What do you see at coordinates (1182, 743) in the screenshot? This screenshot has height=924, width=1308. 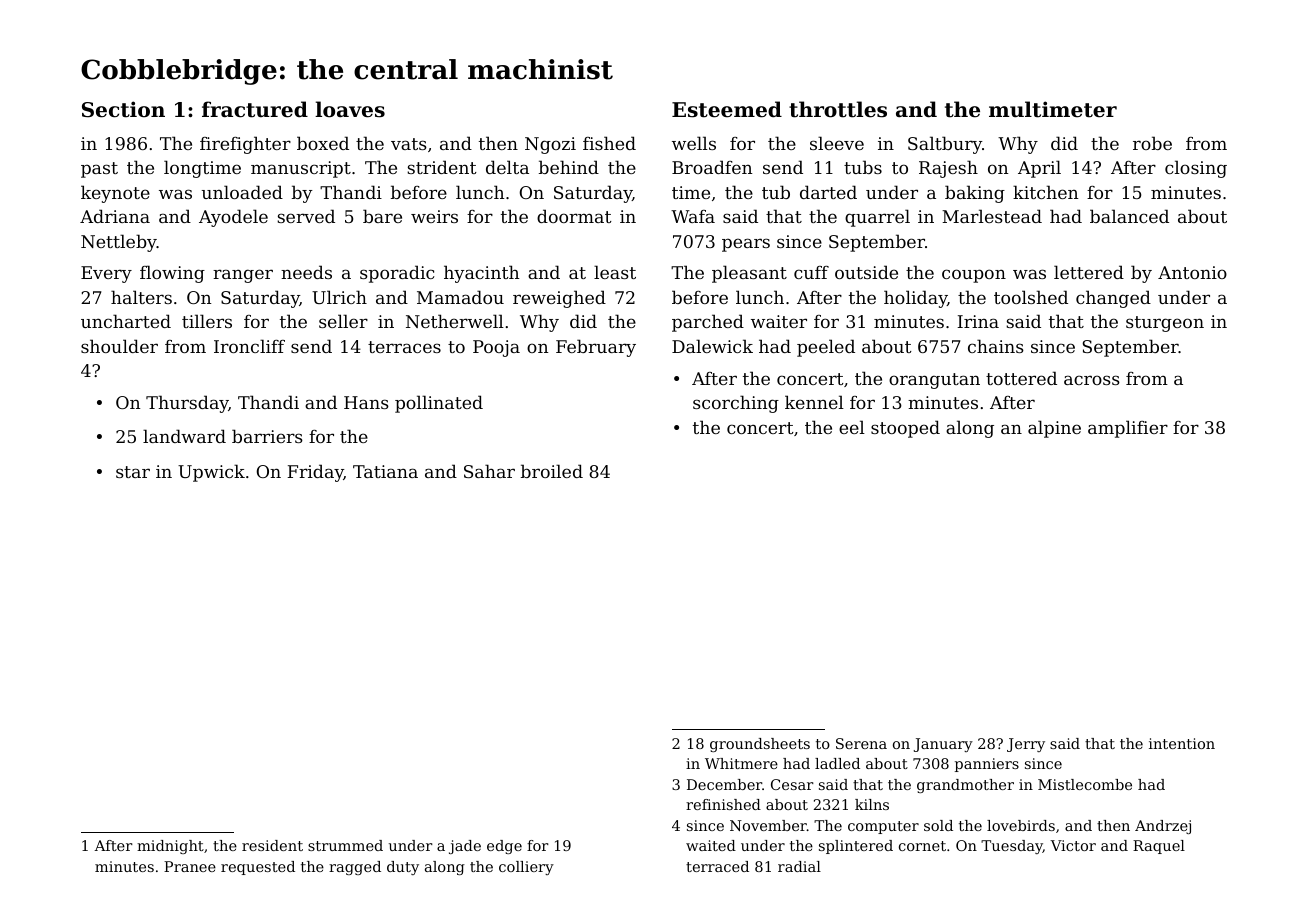 I see `intention` at bounding box center [1182, 743].
